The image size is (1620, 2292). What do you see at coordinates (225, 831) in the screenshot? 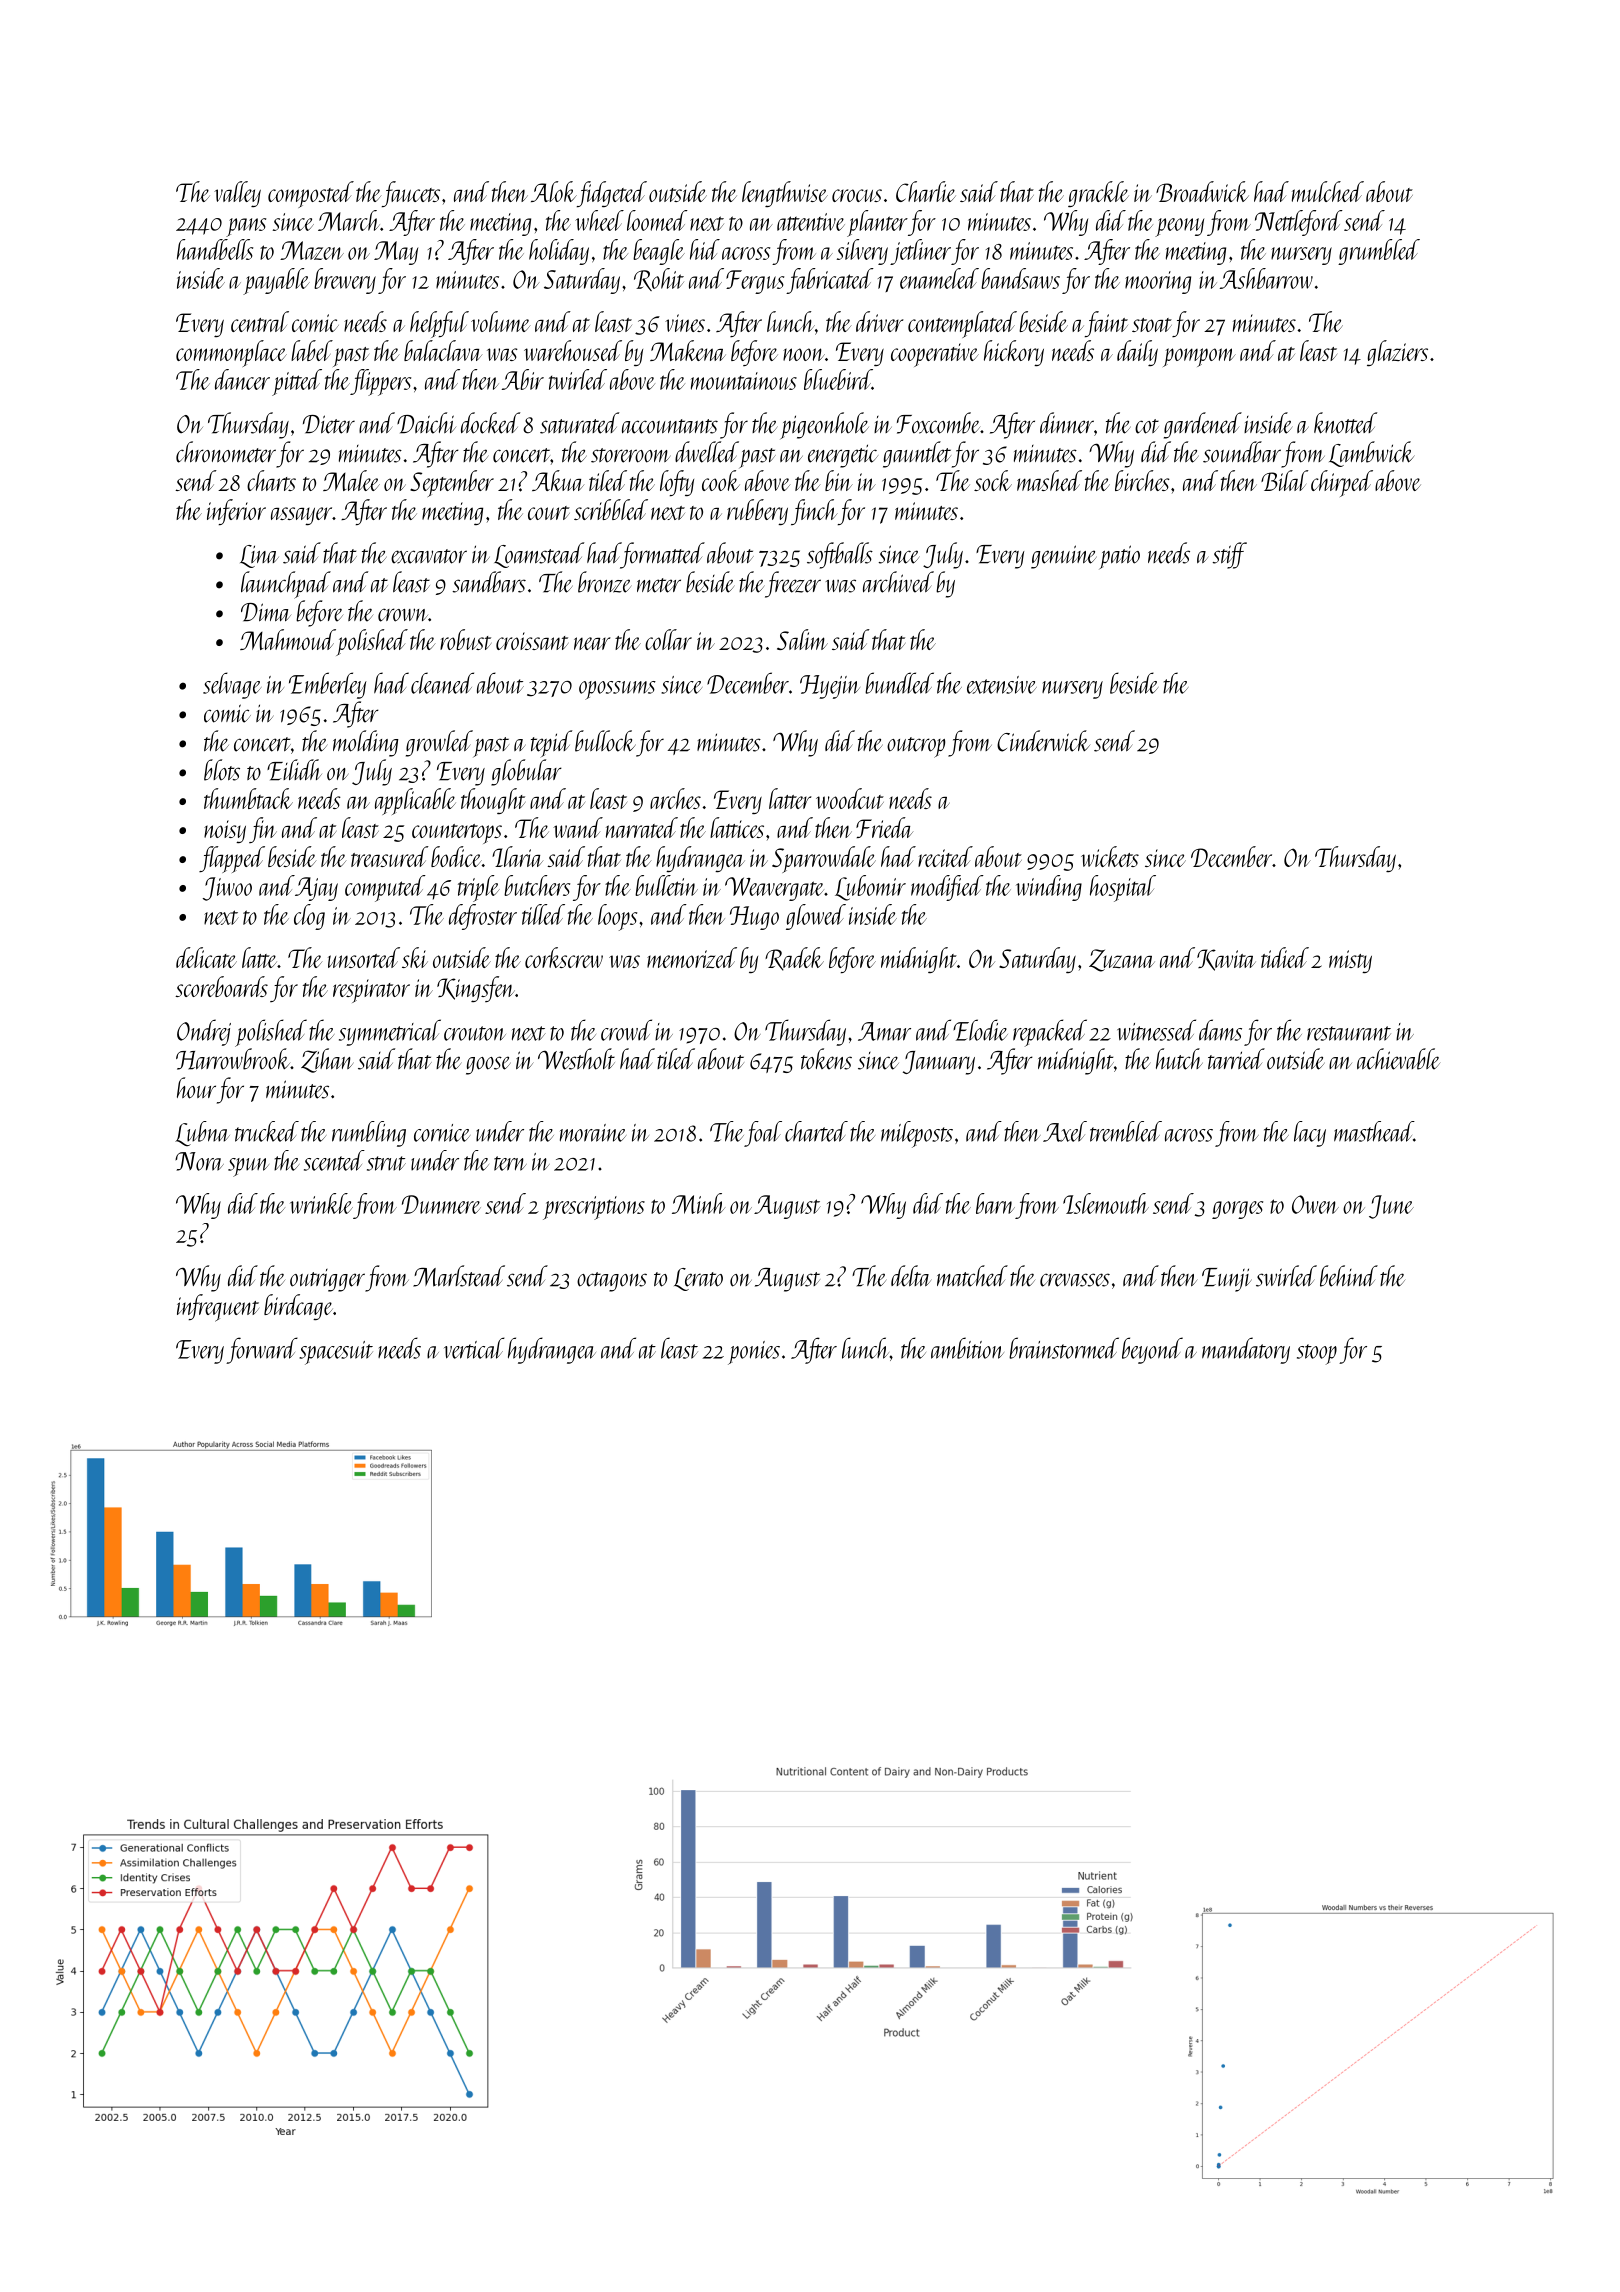
I see `noisy` at bounding box center [225, 831].
